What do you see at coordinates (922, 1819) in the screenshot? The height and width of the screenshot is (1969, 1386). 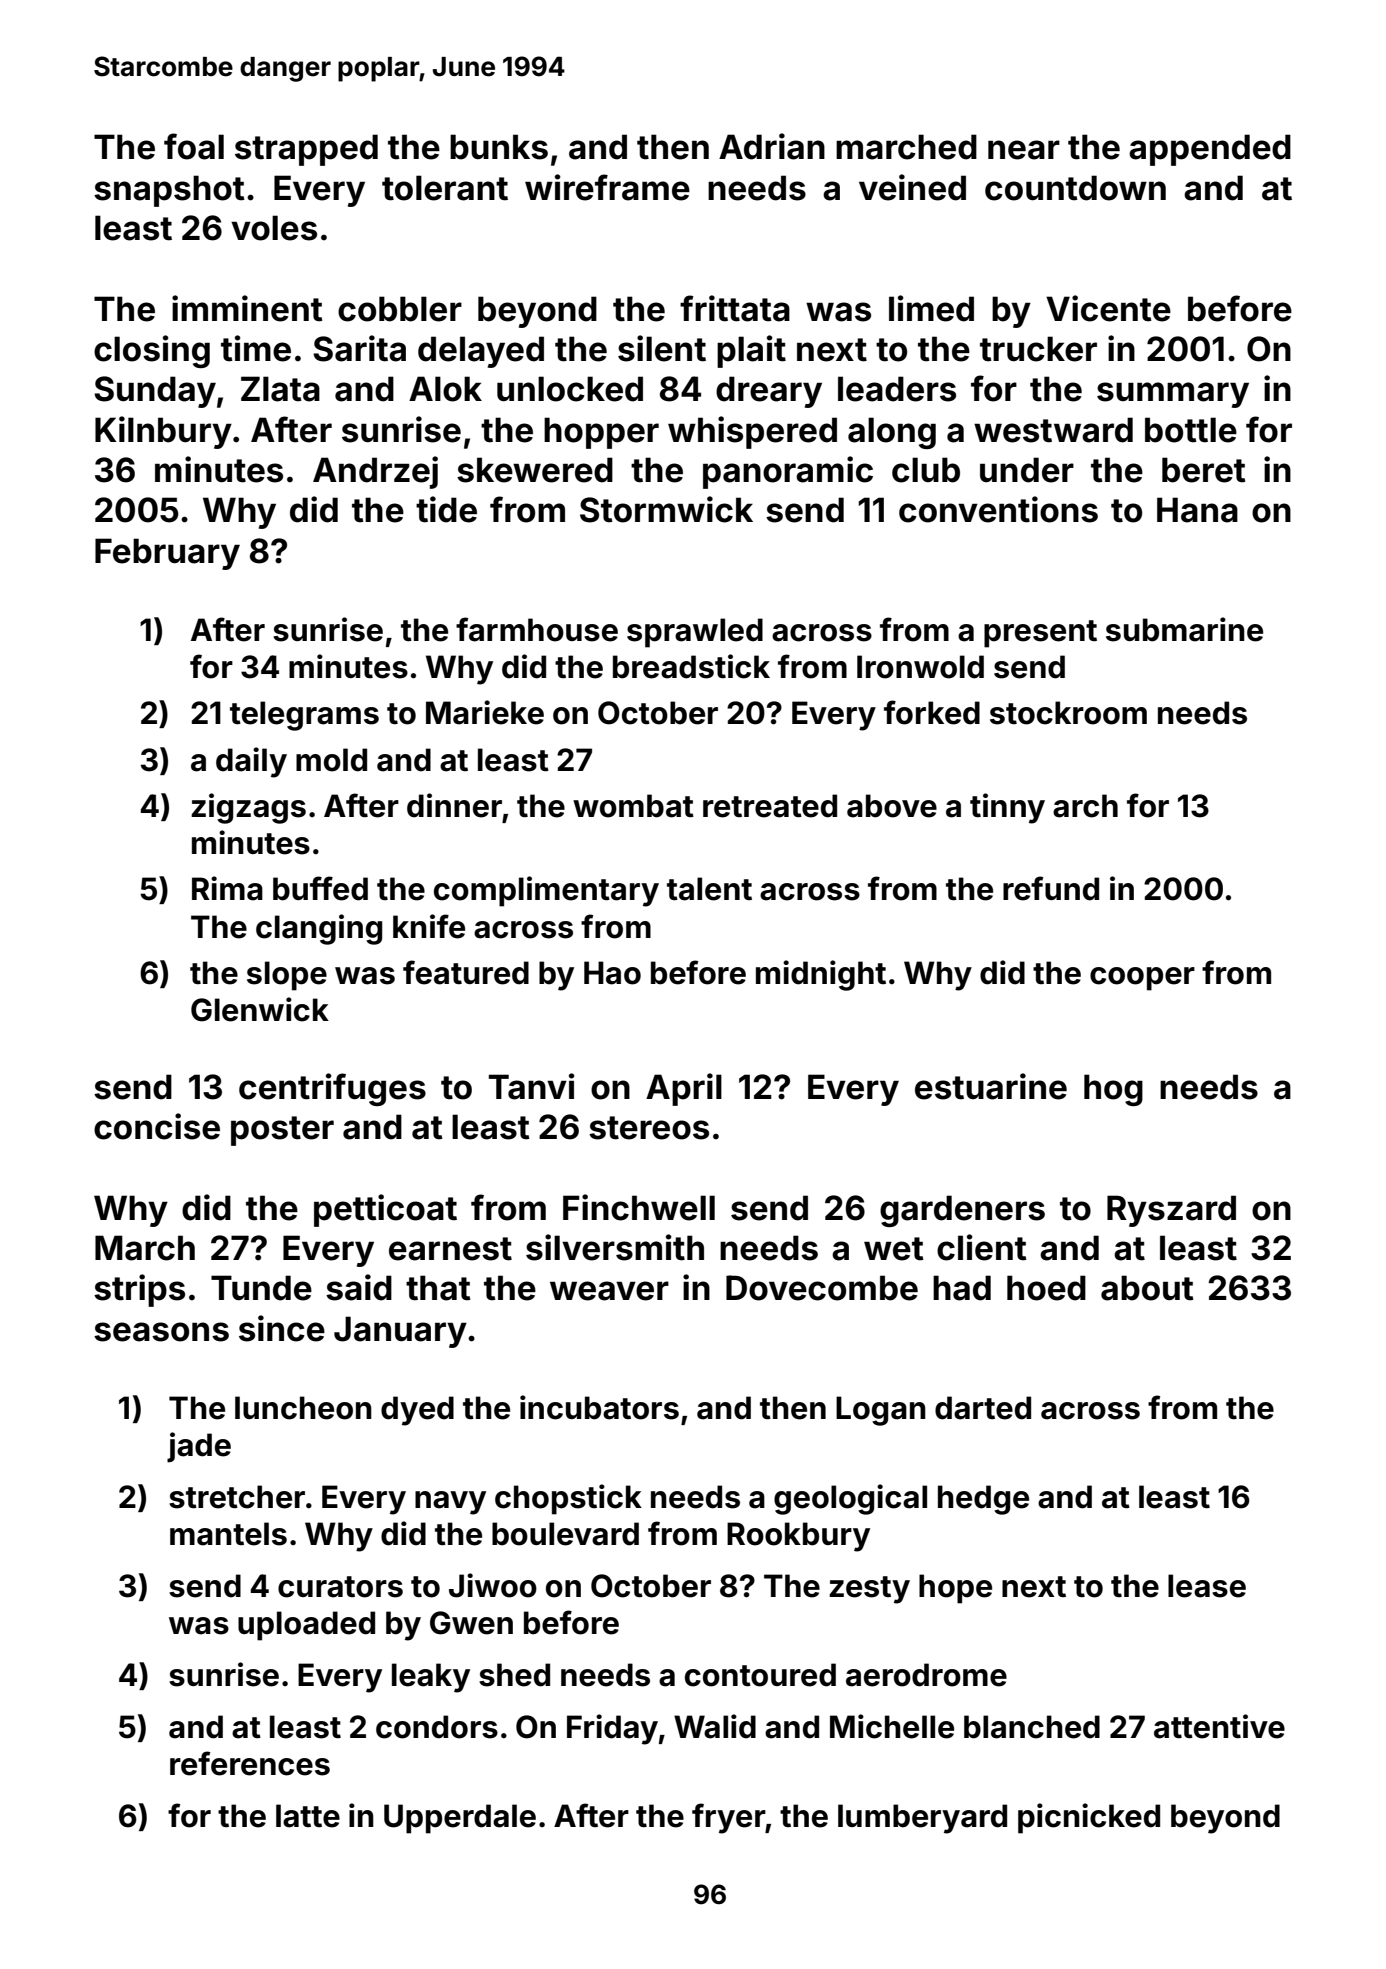 I see `lumberyard` at bounding box center [922, 1819].
